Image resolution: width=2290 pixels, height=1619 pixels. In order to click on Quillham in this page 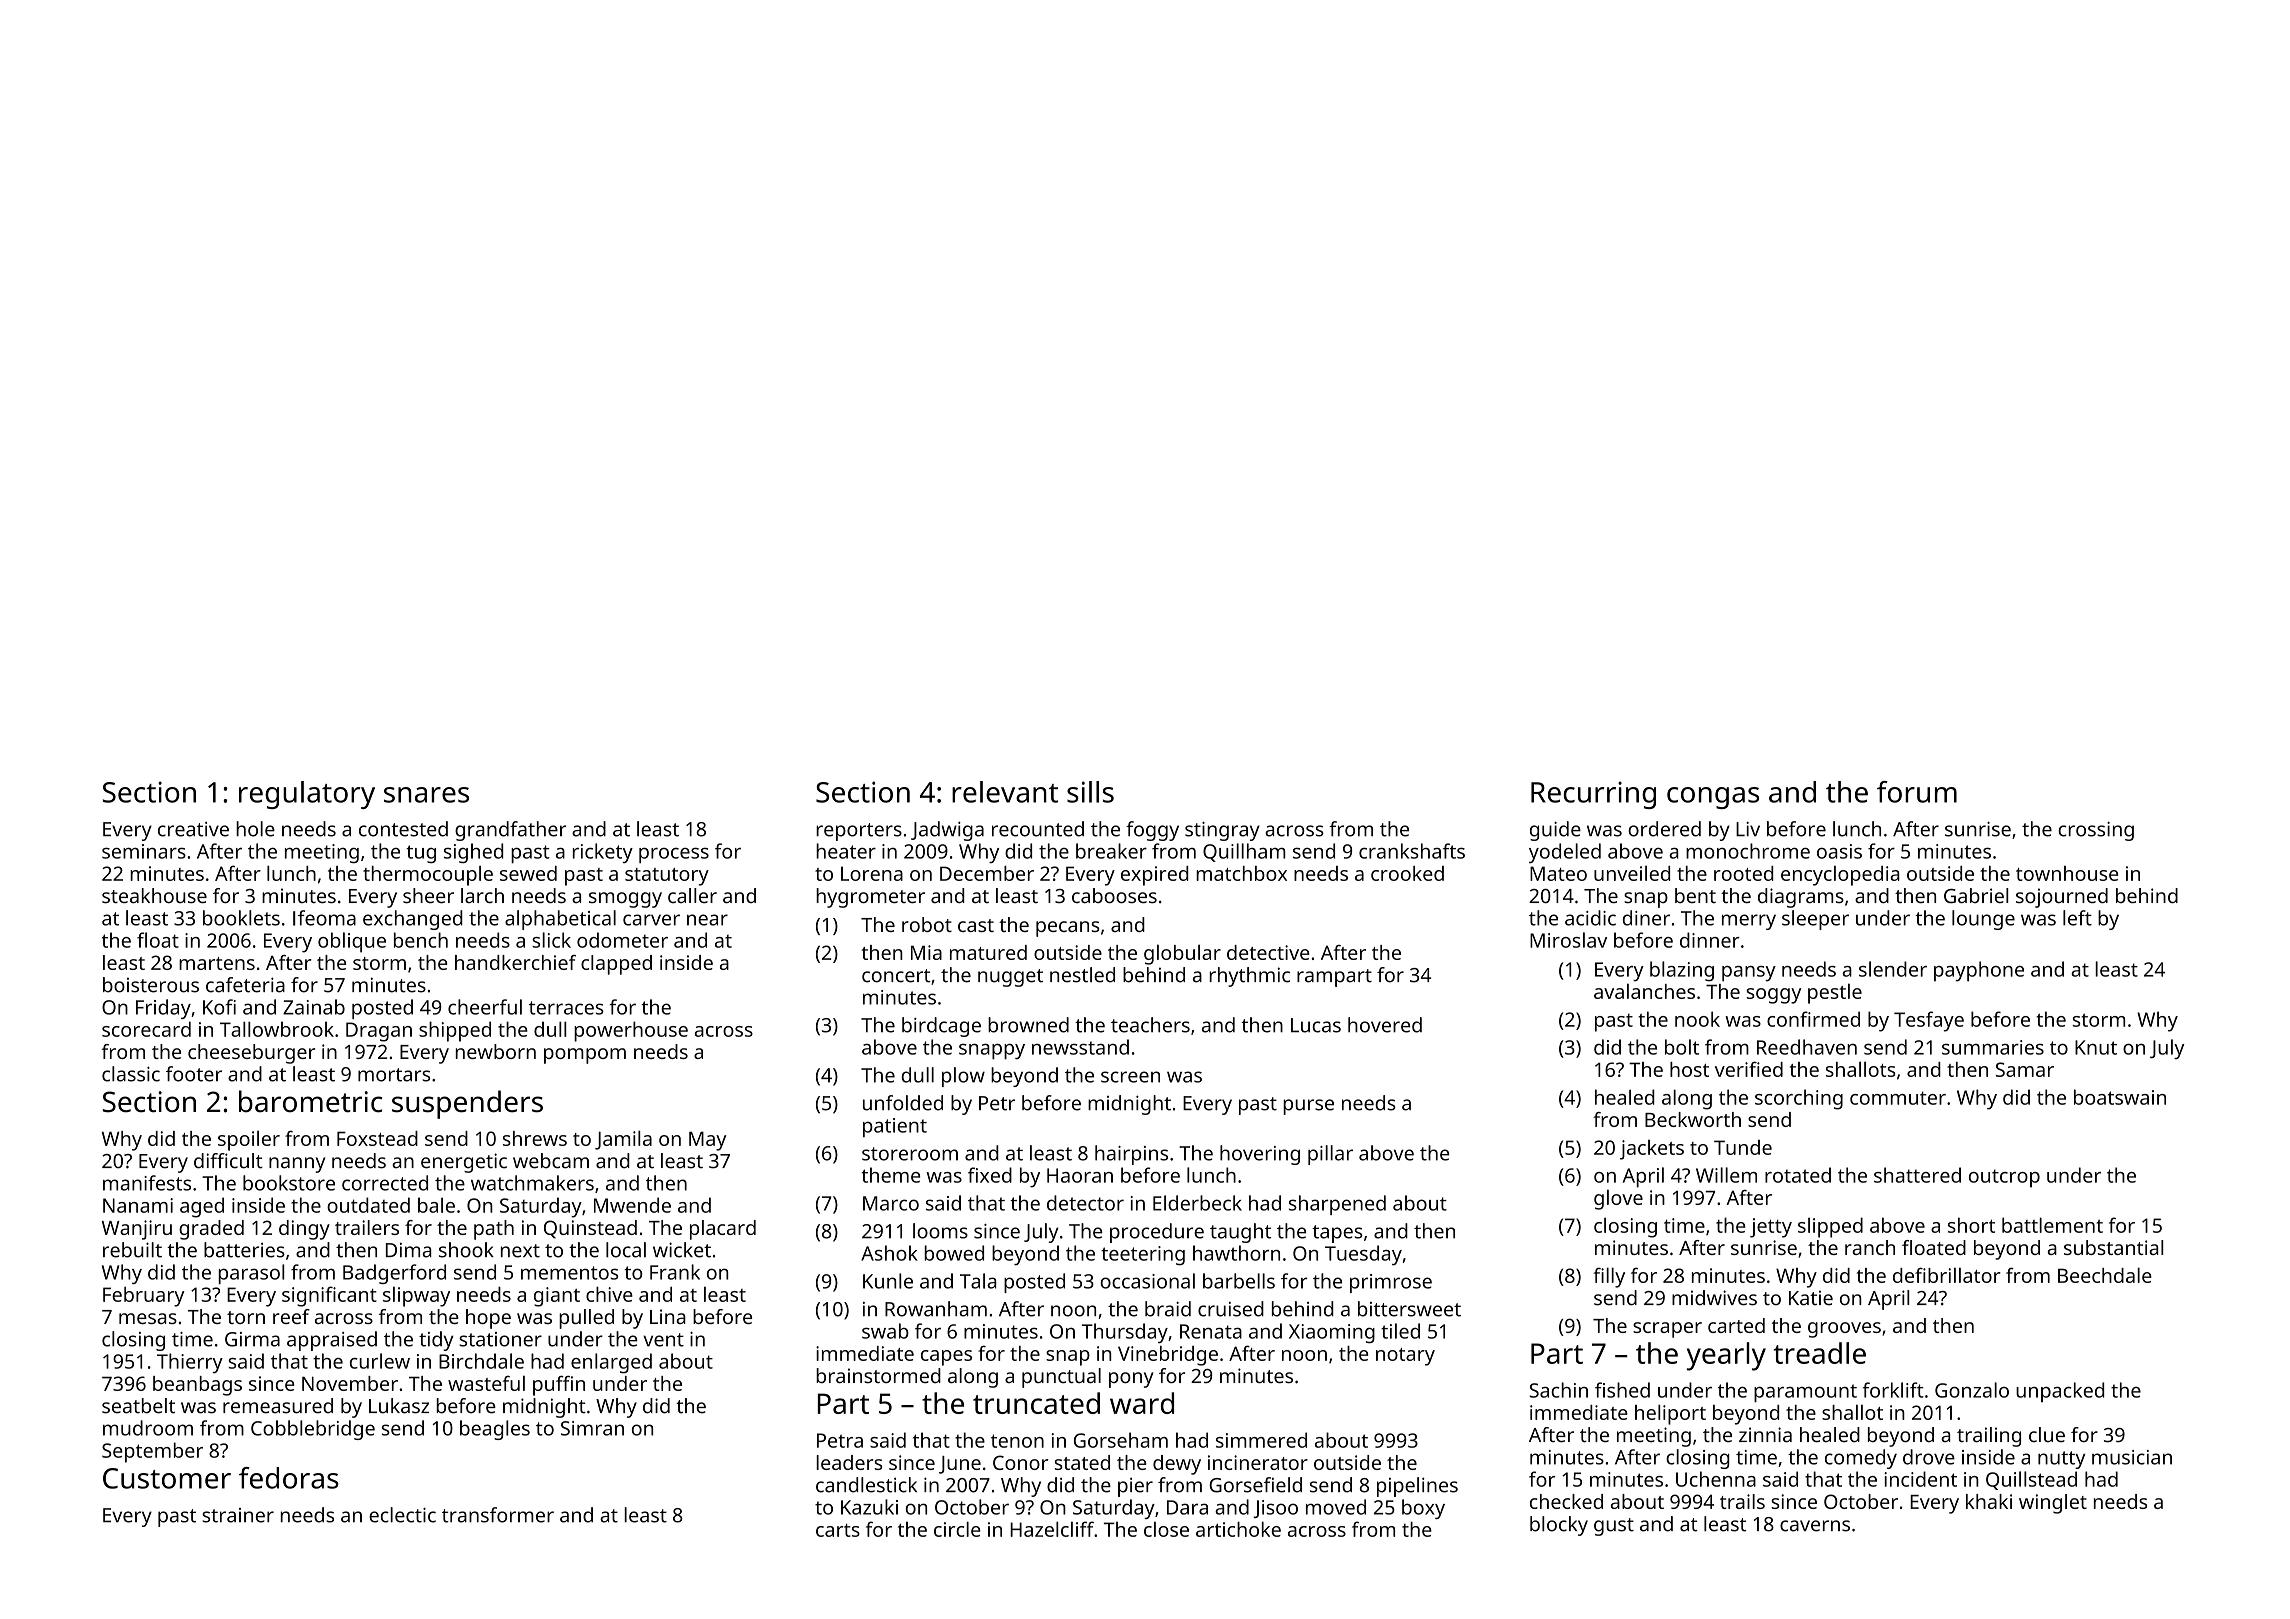, I will do `click(1244, 852)`.
